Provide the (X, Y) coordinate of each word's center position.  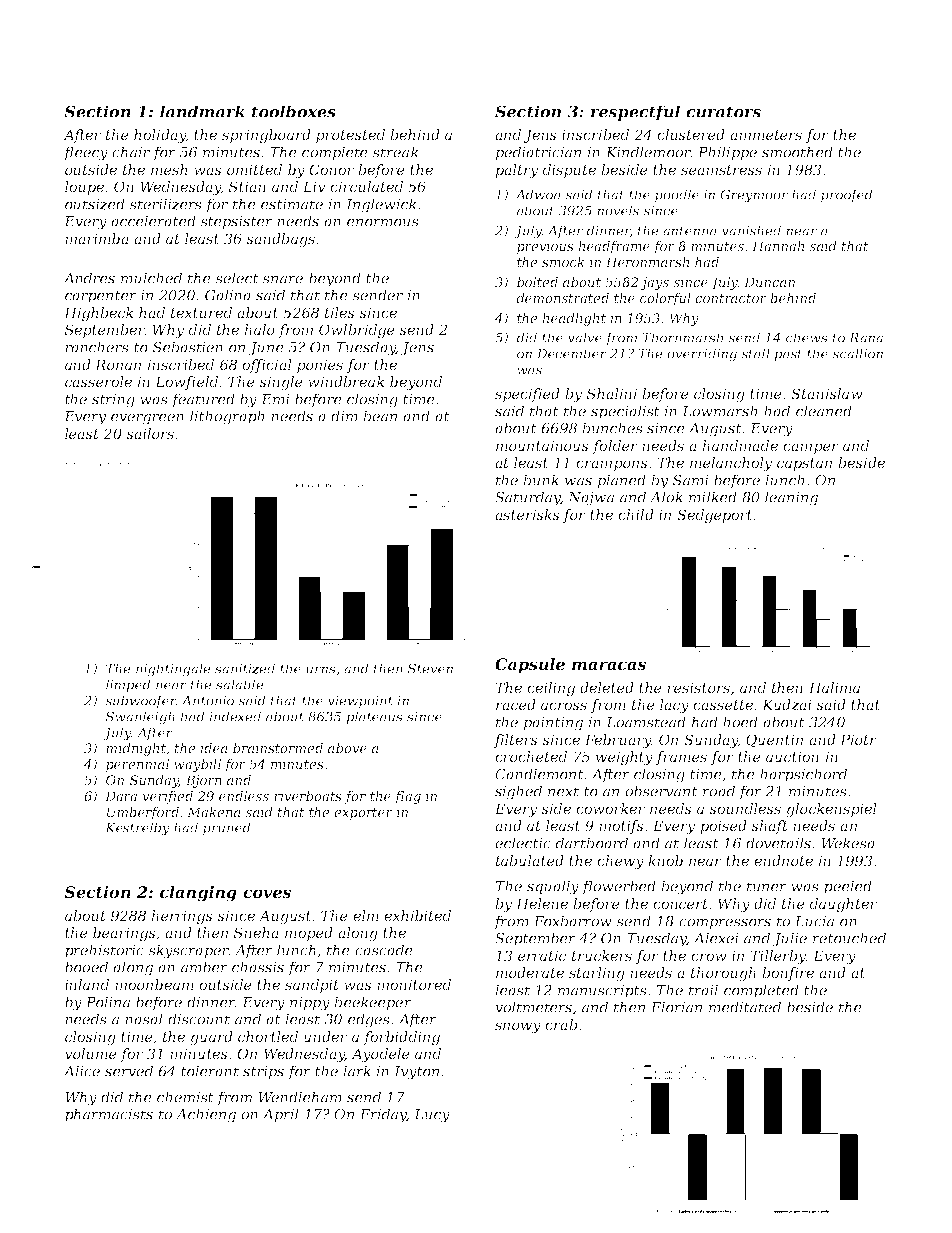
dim (344, 416)
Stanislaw (827, 393)
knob (665, 860)
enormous (383, 223)
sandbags (280, 240)
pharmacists (109, 1115)
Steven (430, 668)
